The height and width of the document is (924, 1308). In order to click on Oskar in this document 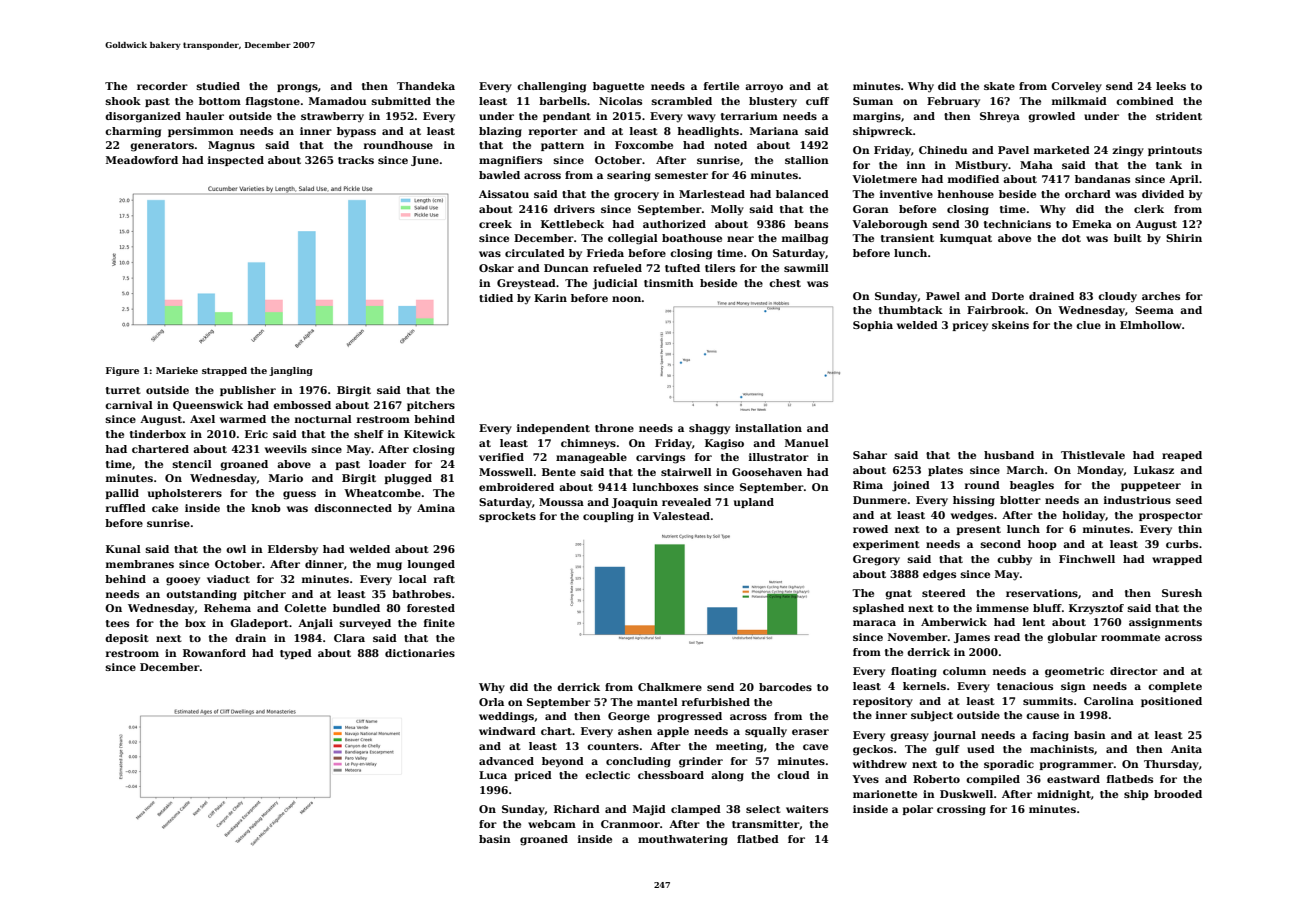, I will do `click(496, 268)`.
